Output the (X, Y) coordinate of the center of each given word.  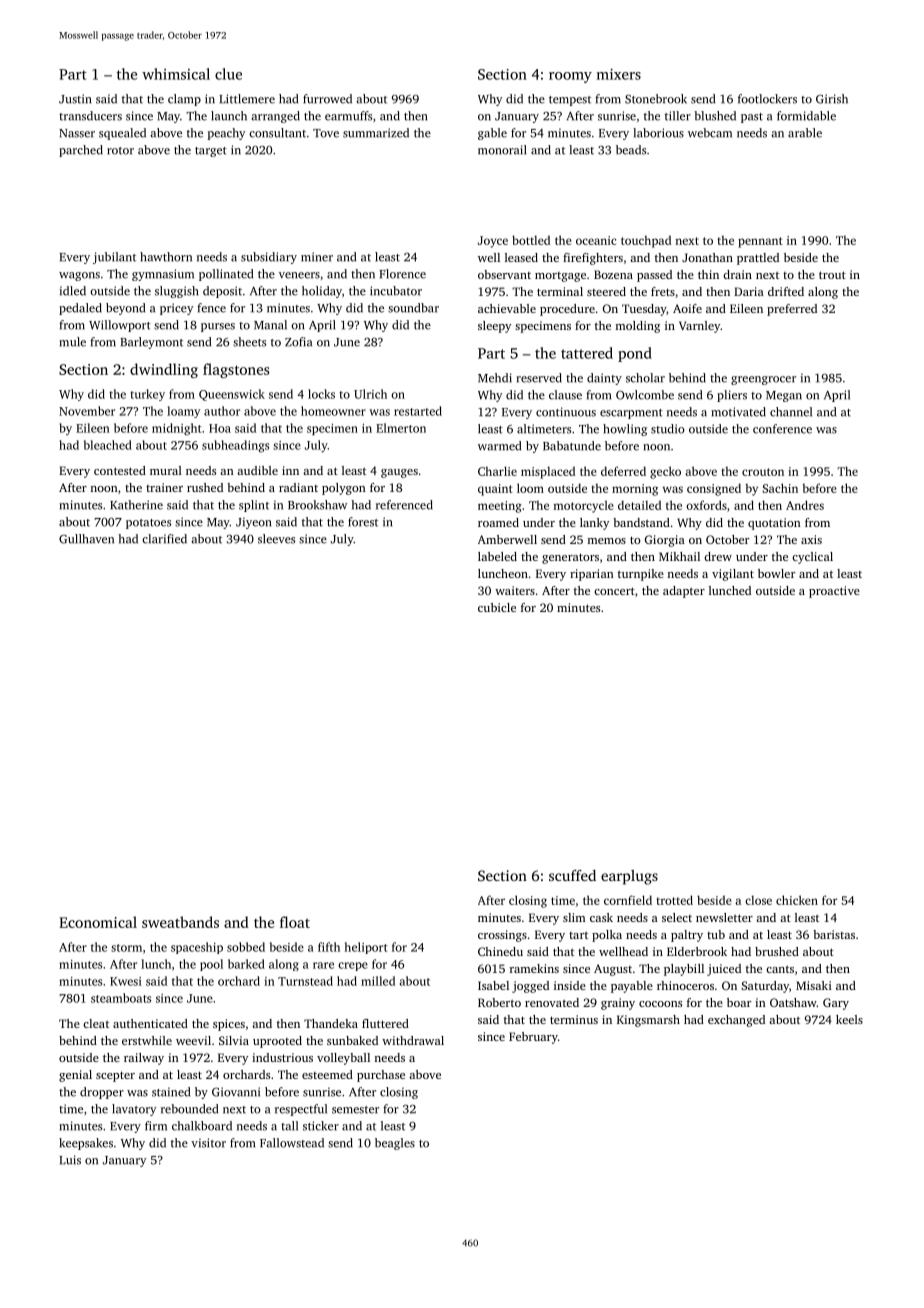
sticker (321, 1126)
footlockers (767, 99)
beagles (395, 1144)
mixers (619, 74)
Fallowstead (292, 1143)
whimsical (176, 74)
